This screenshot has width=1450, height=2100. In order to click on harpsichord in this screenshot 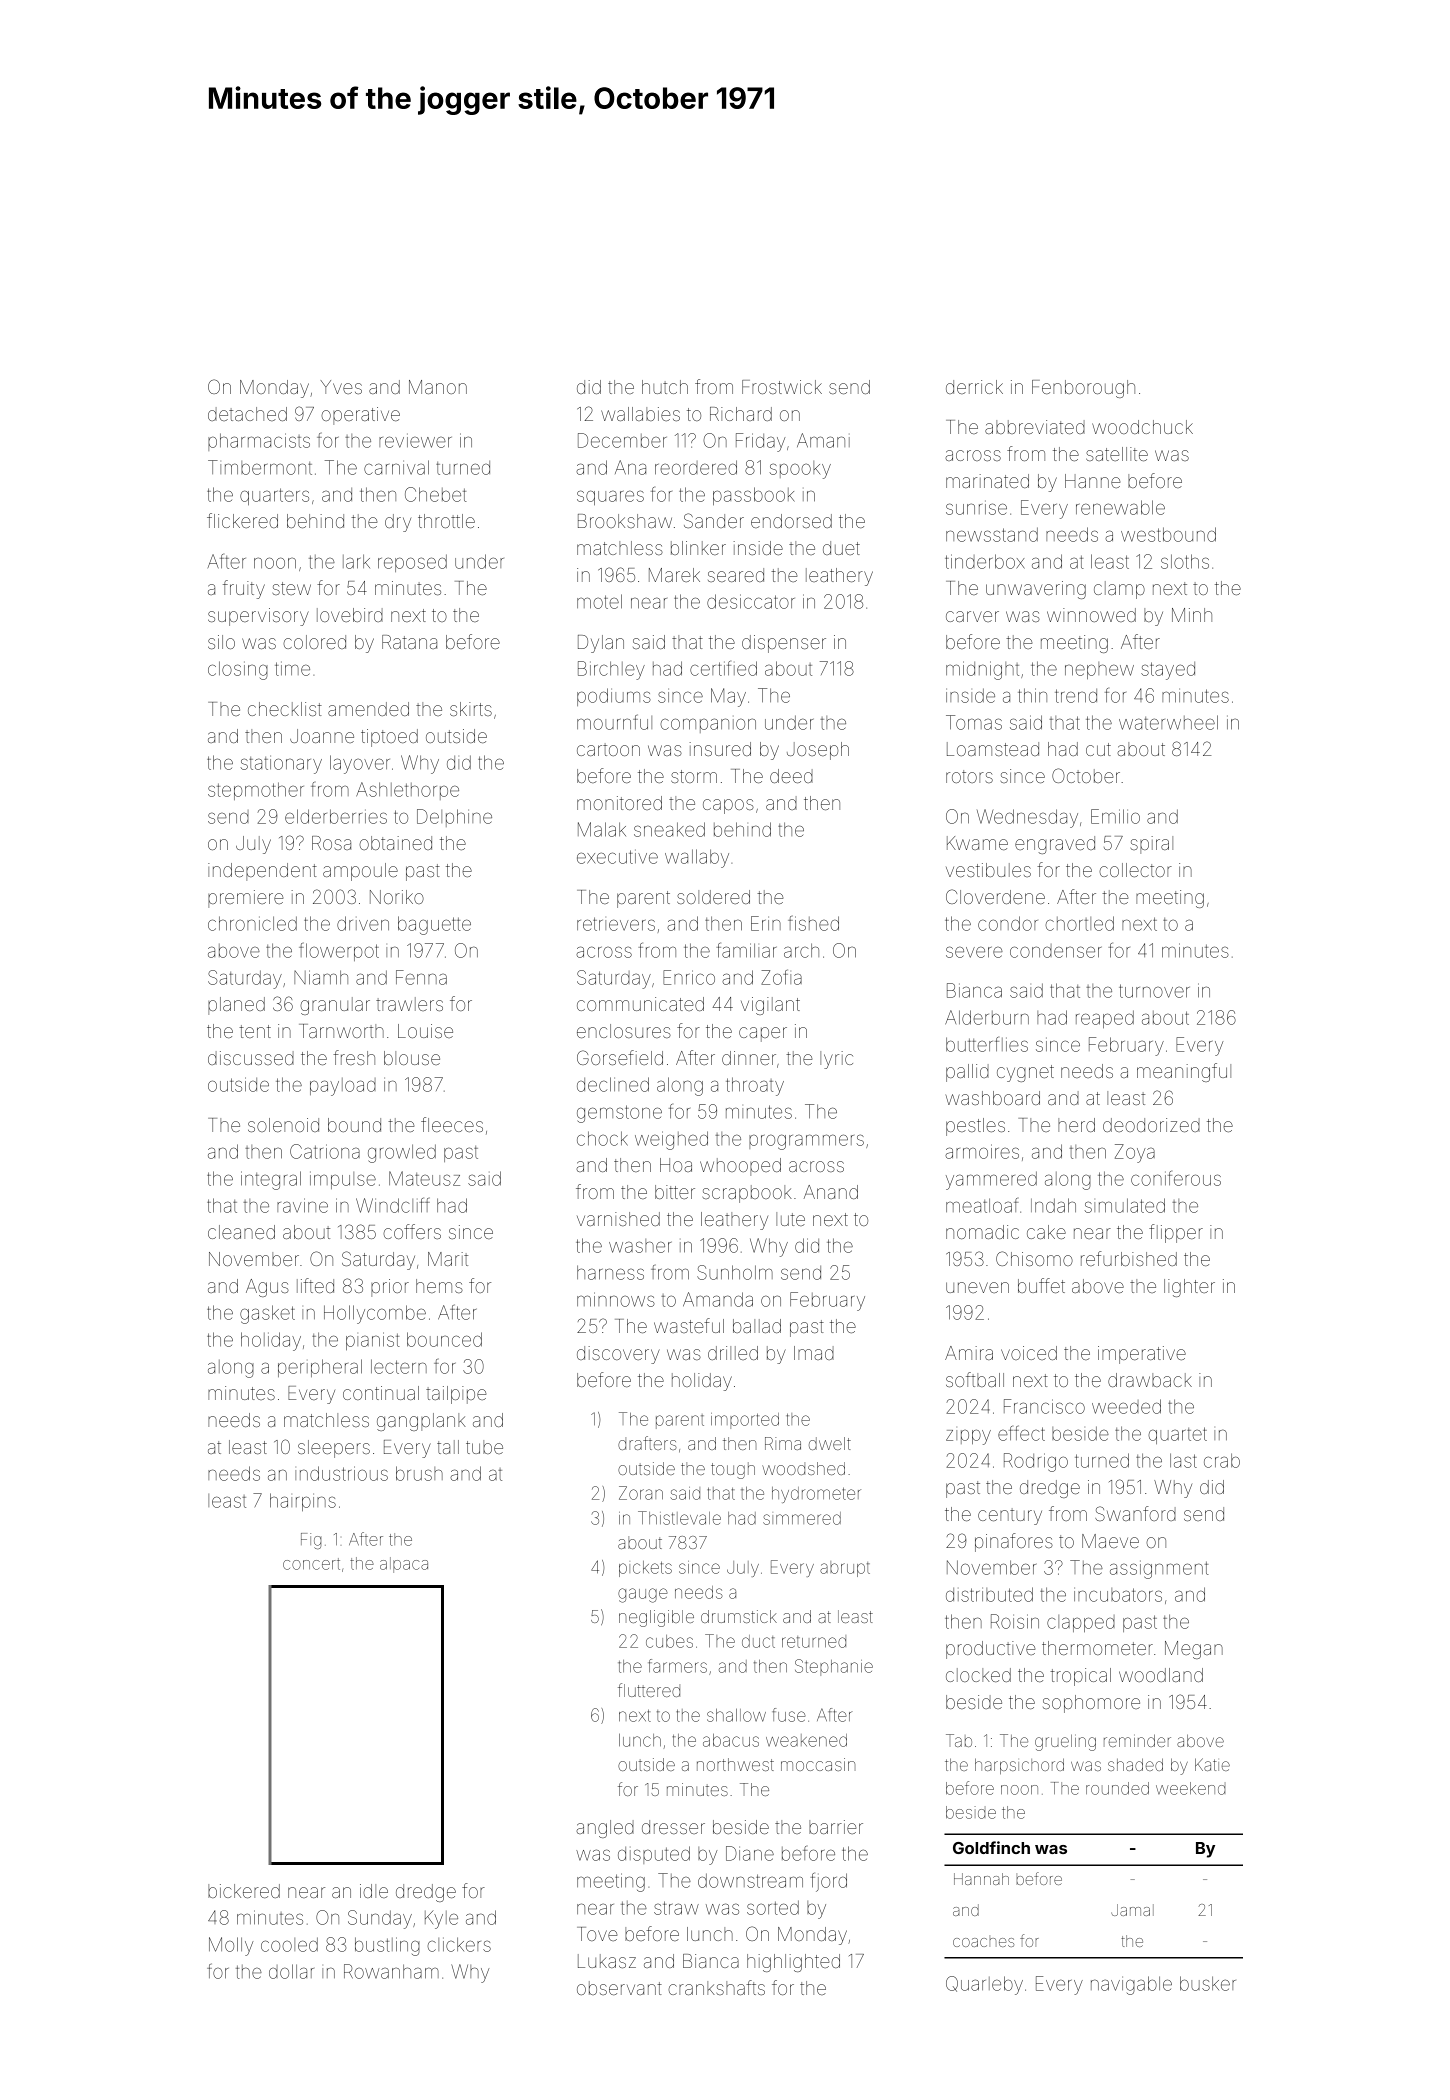, I will do `click(1019, 1766)`.
